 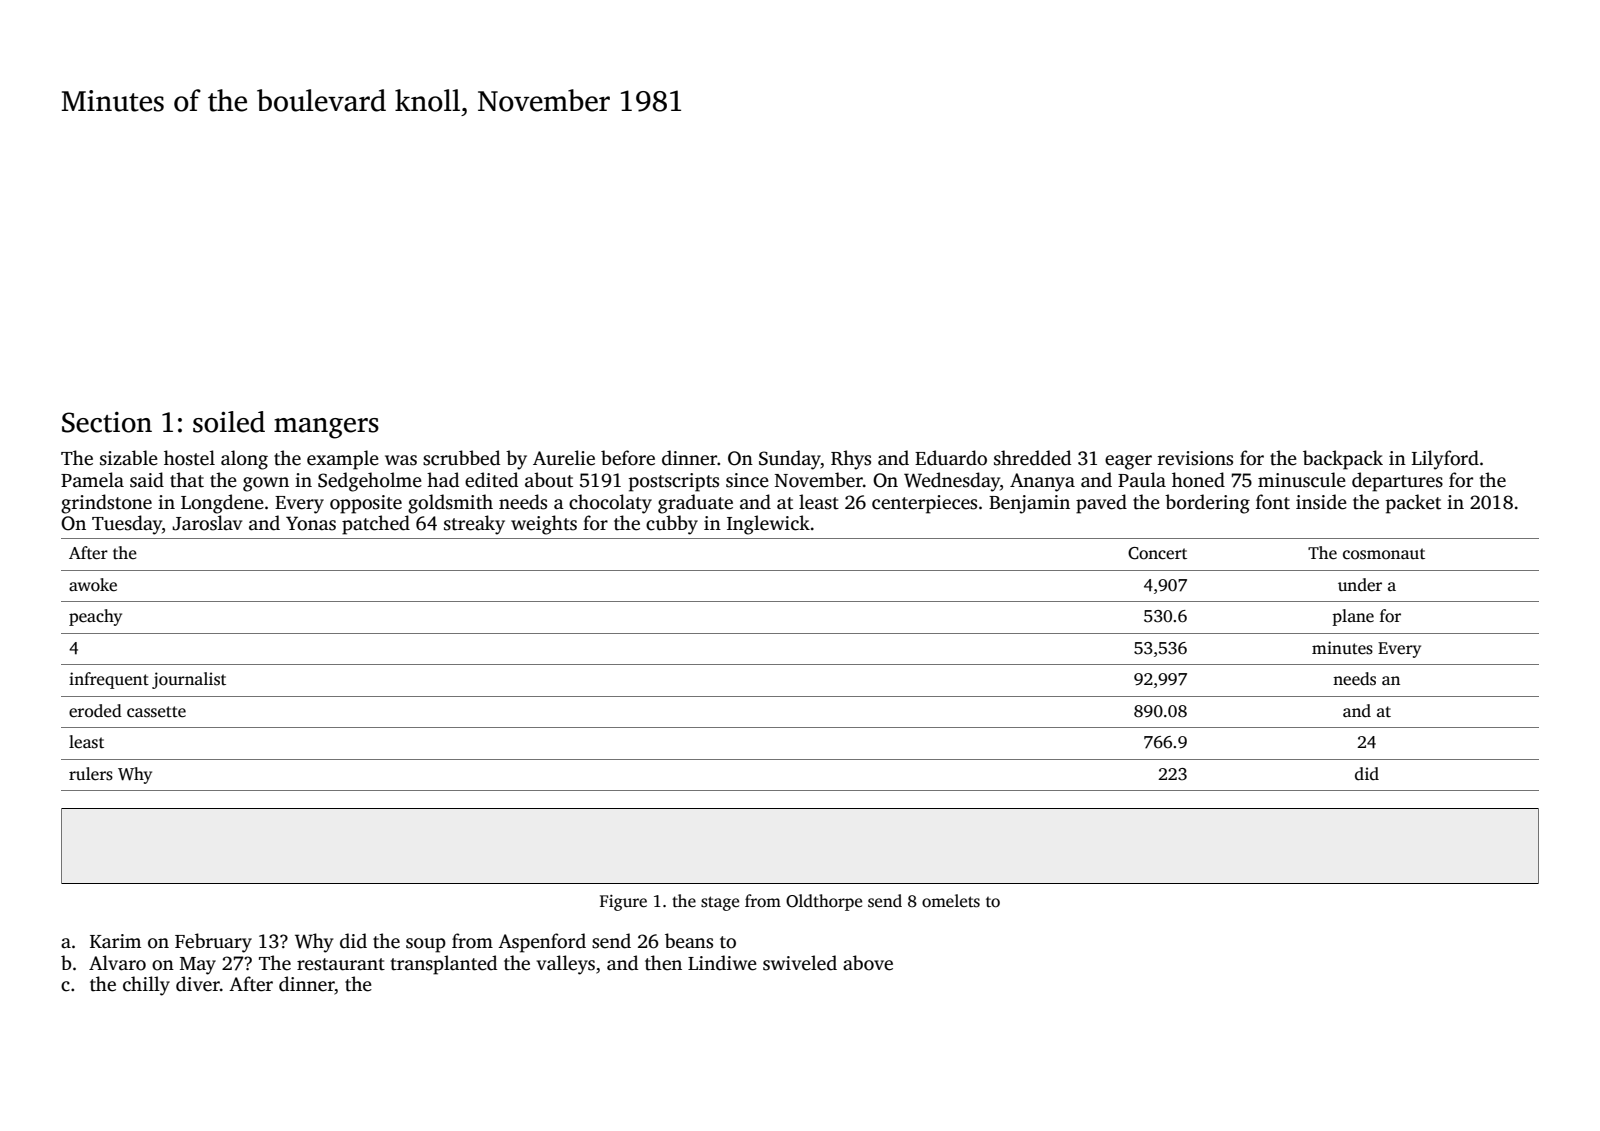 I want to click on omelets, so click(x=951, y=901).
